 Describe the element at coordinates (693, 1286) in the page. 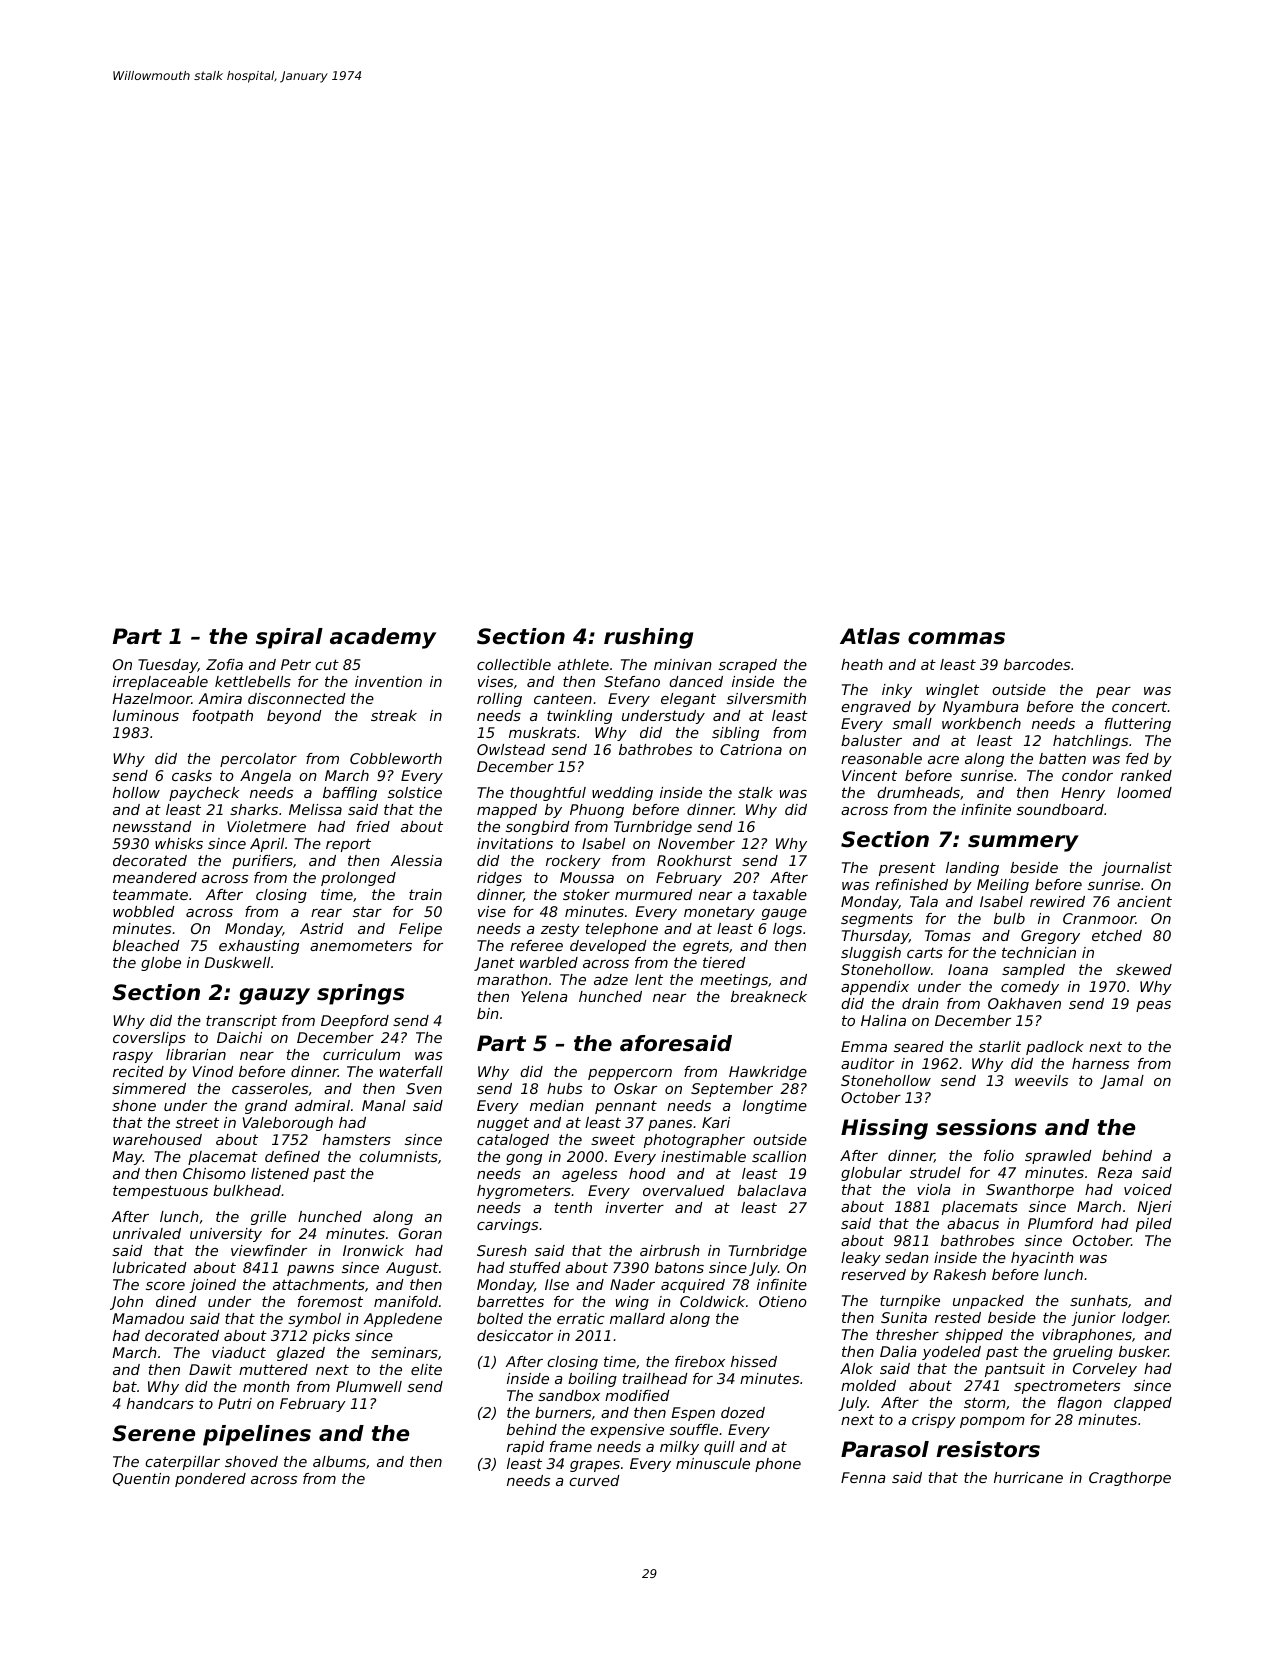

I see `acquired` at that location.
